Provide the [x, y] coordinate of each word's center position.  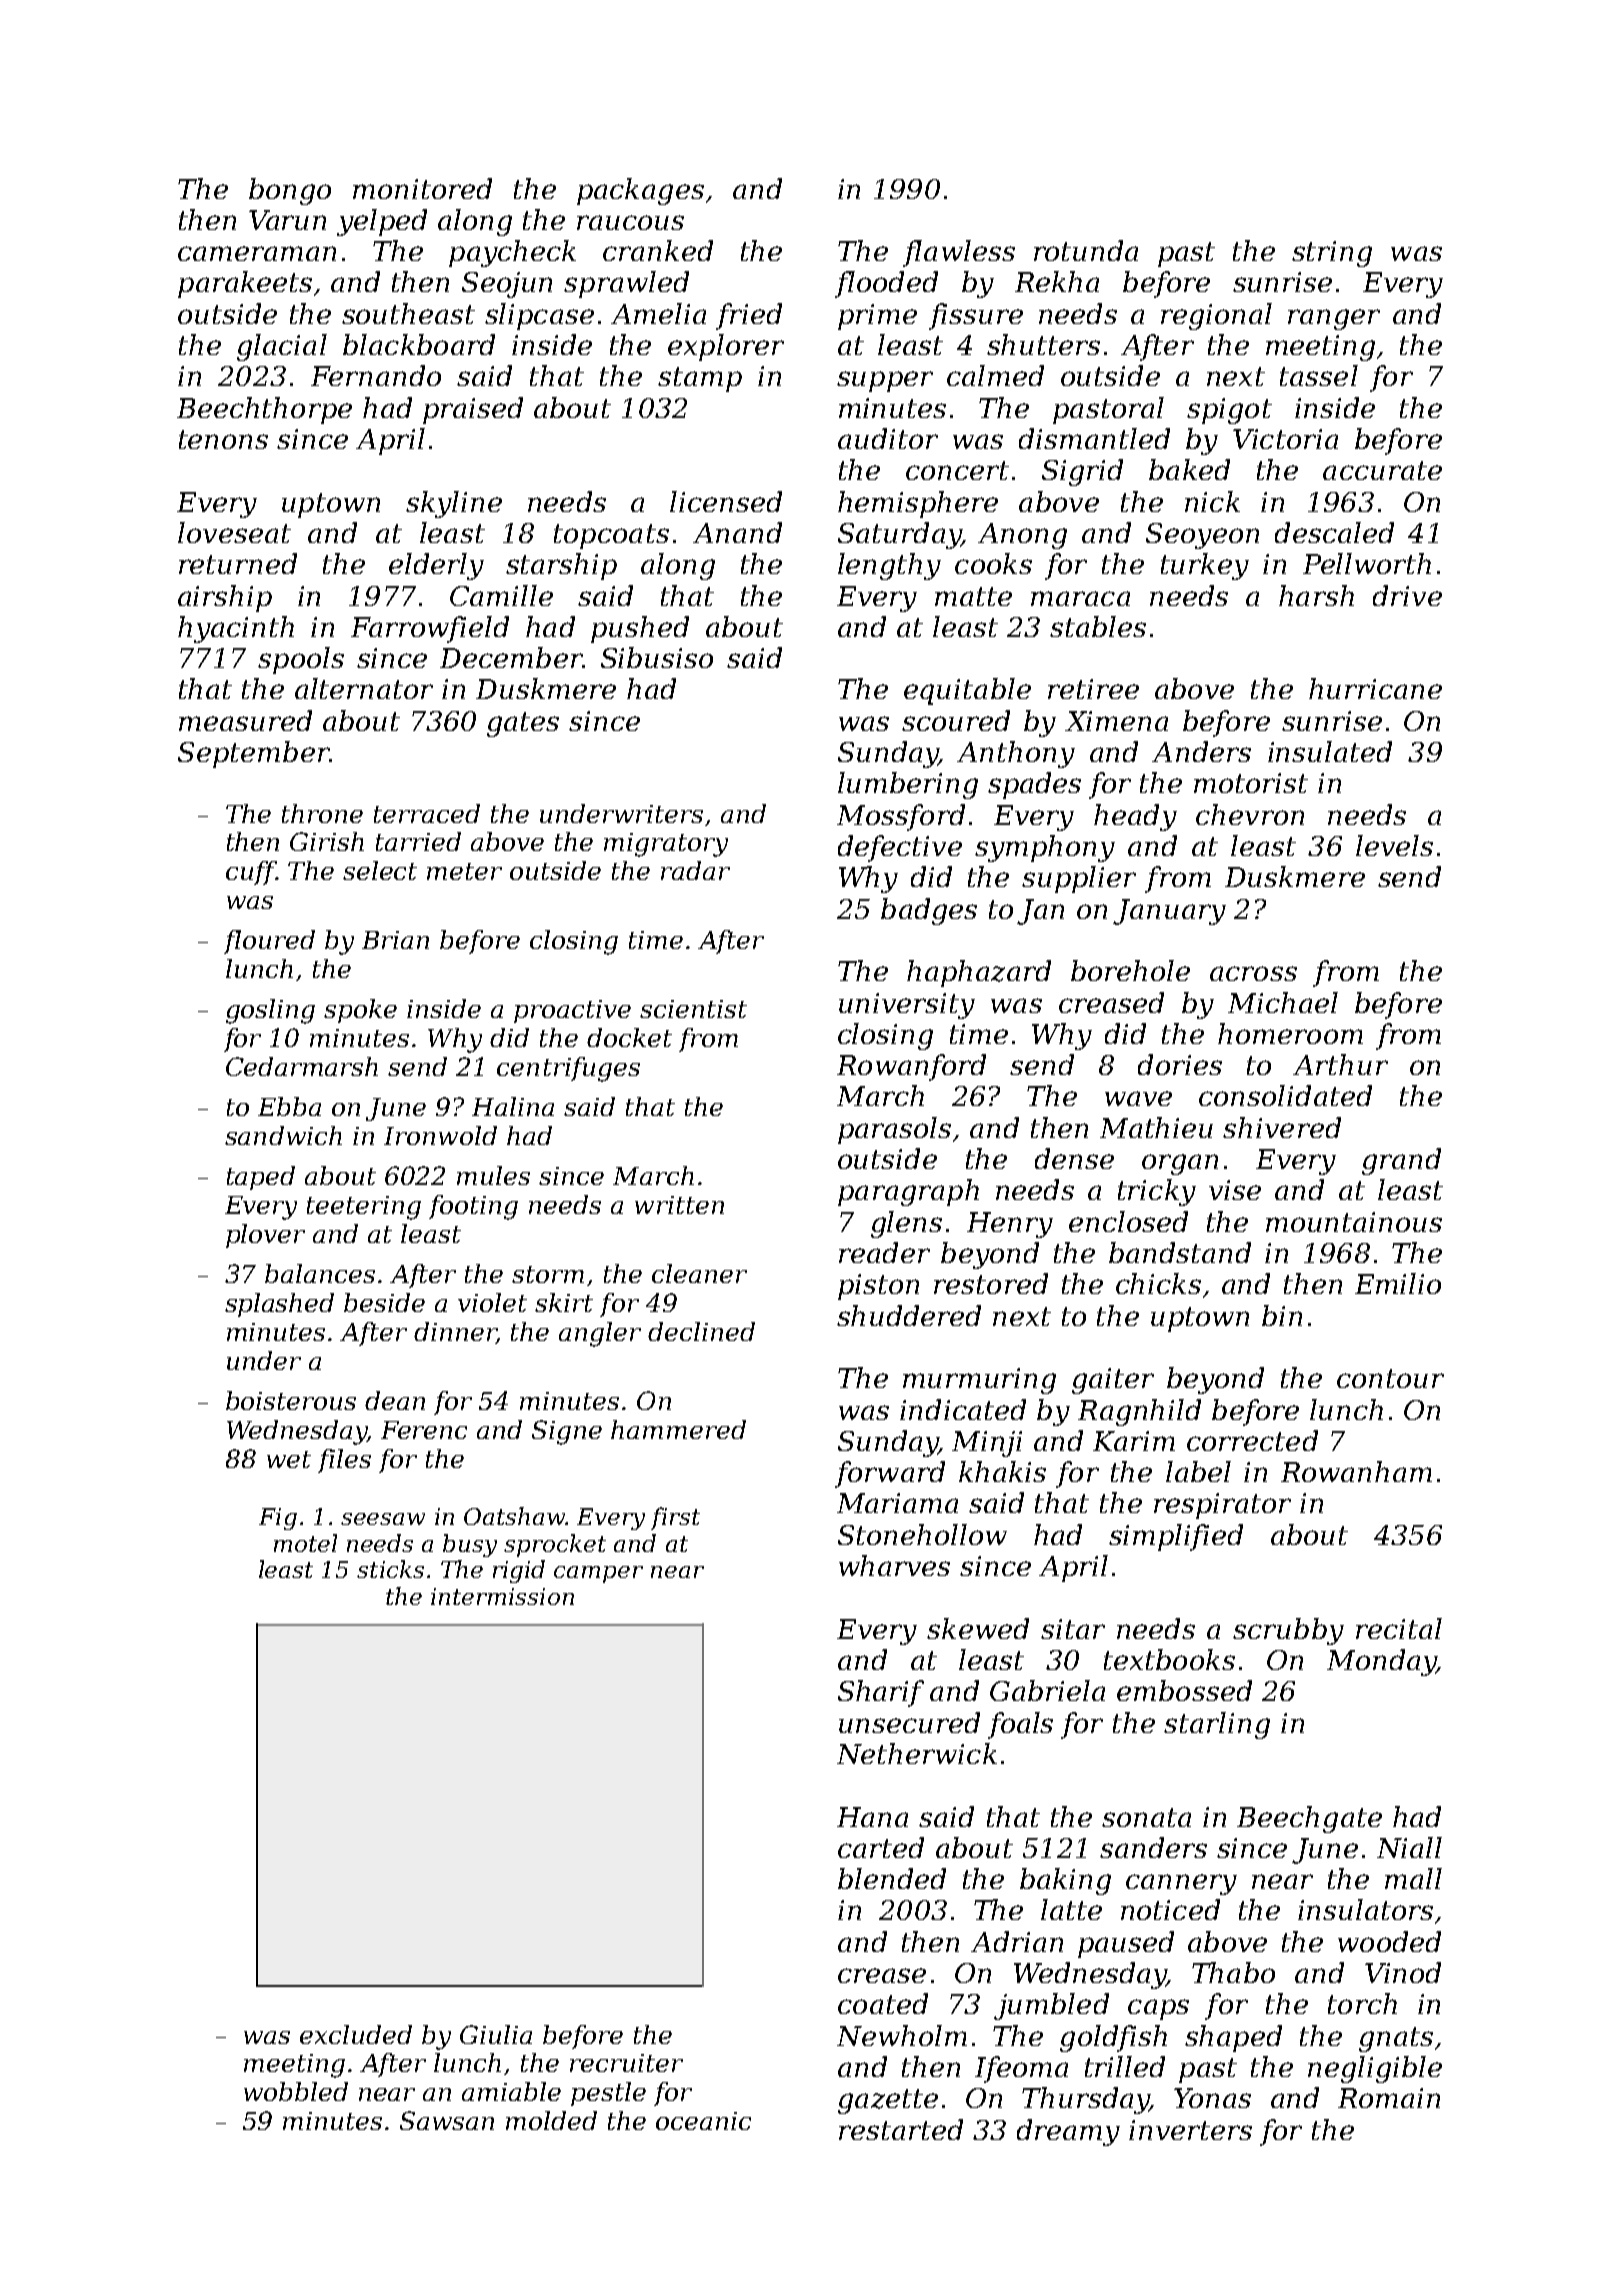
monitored [422, 188]
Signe [567, 1432]
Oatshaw [514, 1516]
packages [640, 191]
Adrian [1017, 1941]
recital [1399, 1628]
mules [493, 1175]
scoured [956, 720]
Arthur [1340, 1064]
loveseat [234, 532]
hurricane [1375, 688]
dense [1074, 1158]
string [1332, 254]
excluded [356, 2034]
